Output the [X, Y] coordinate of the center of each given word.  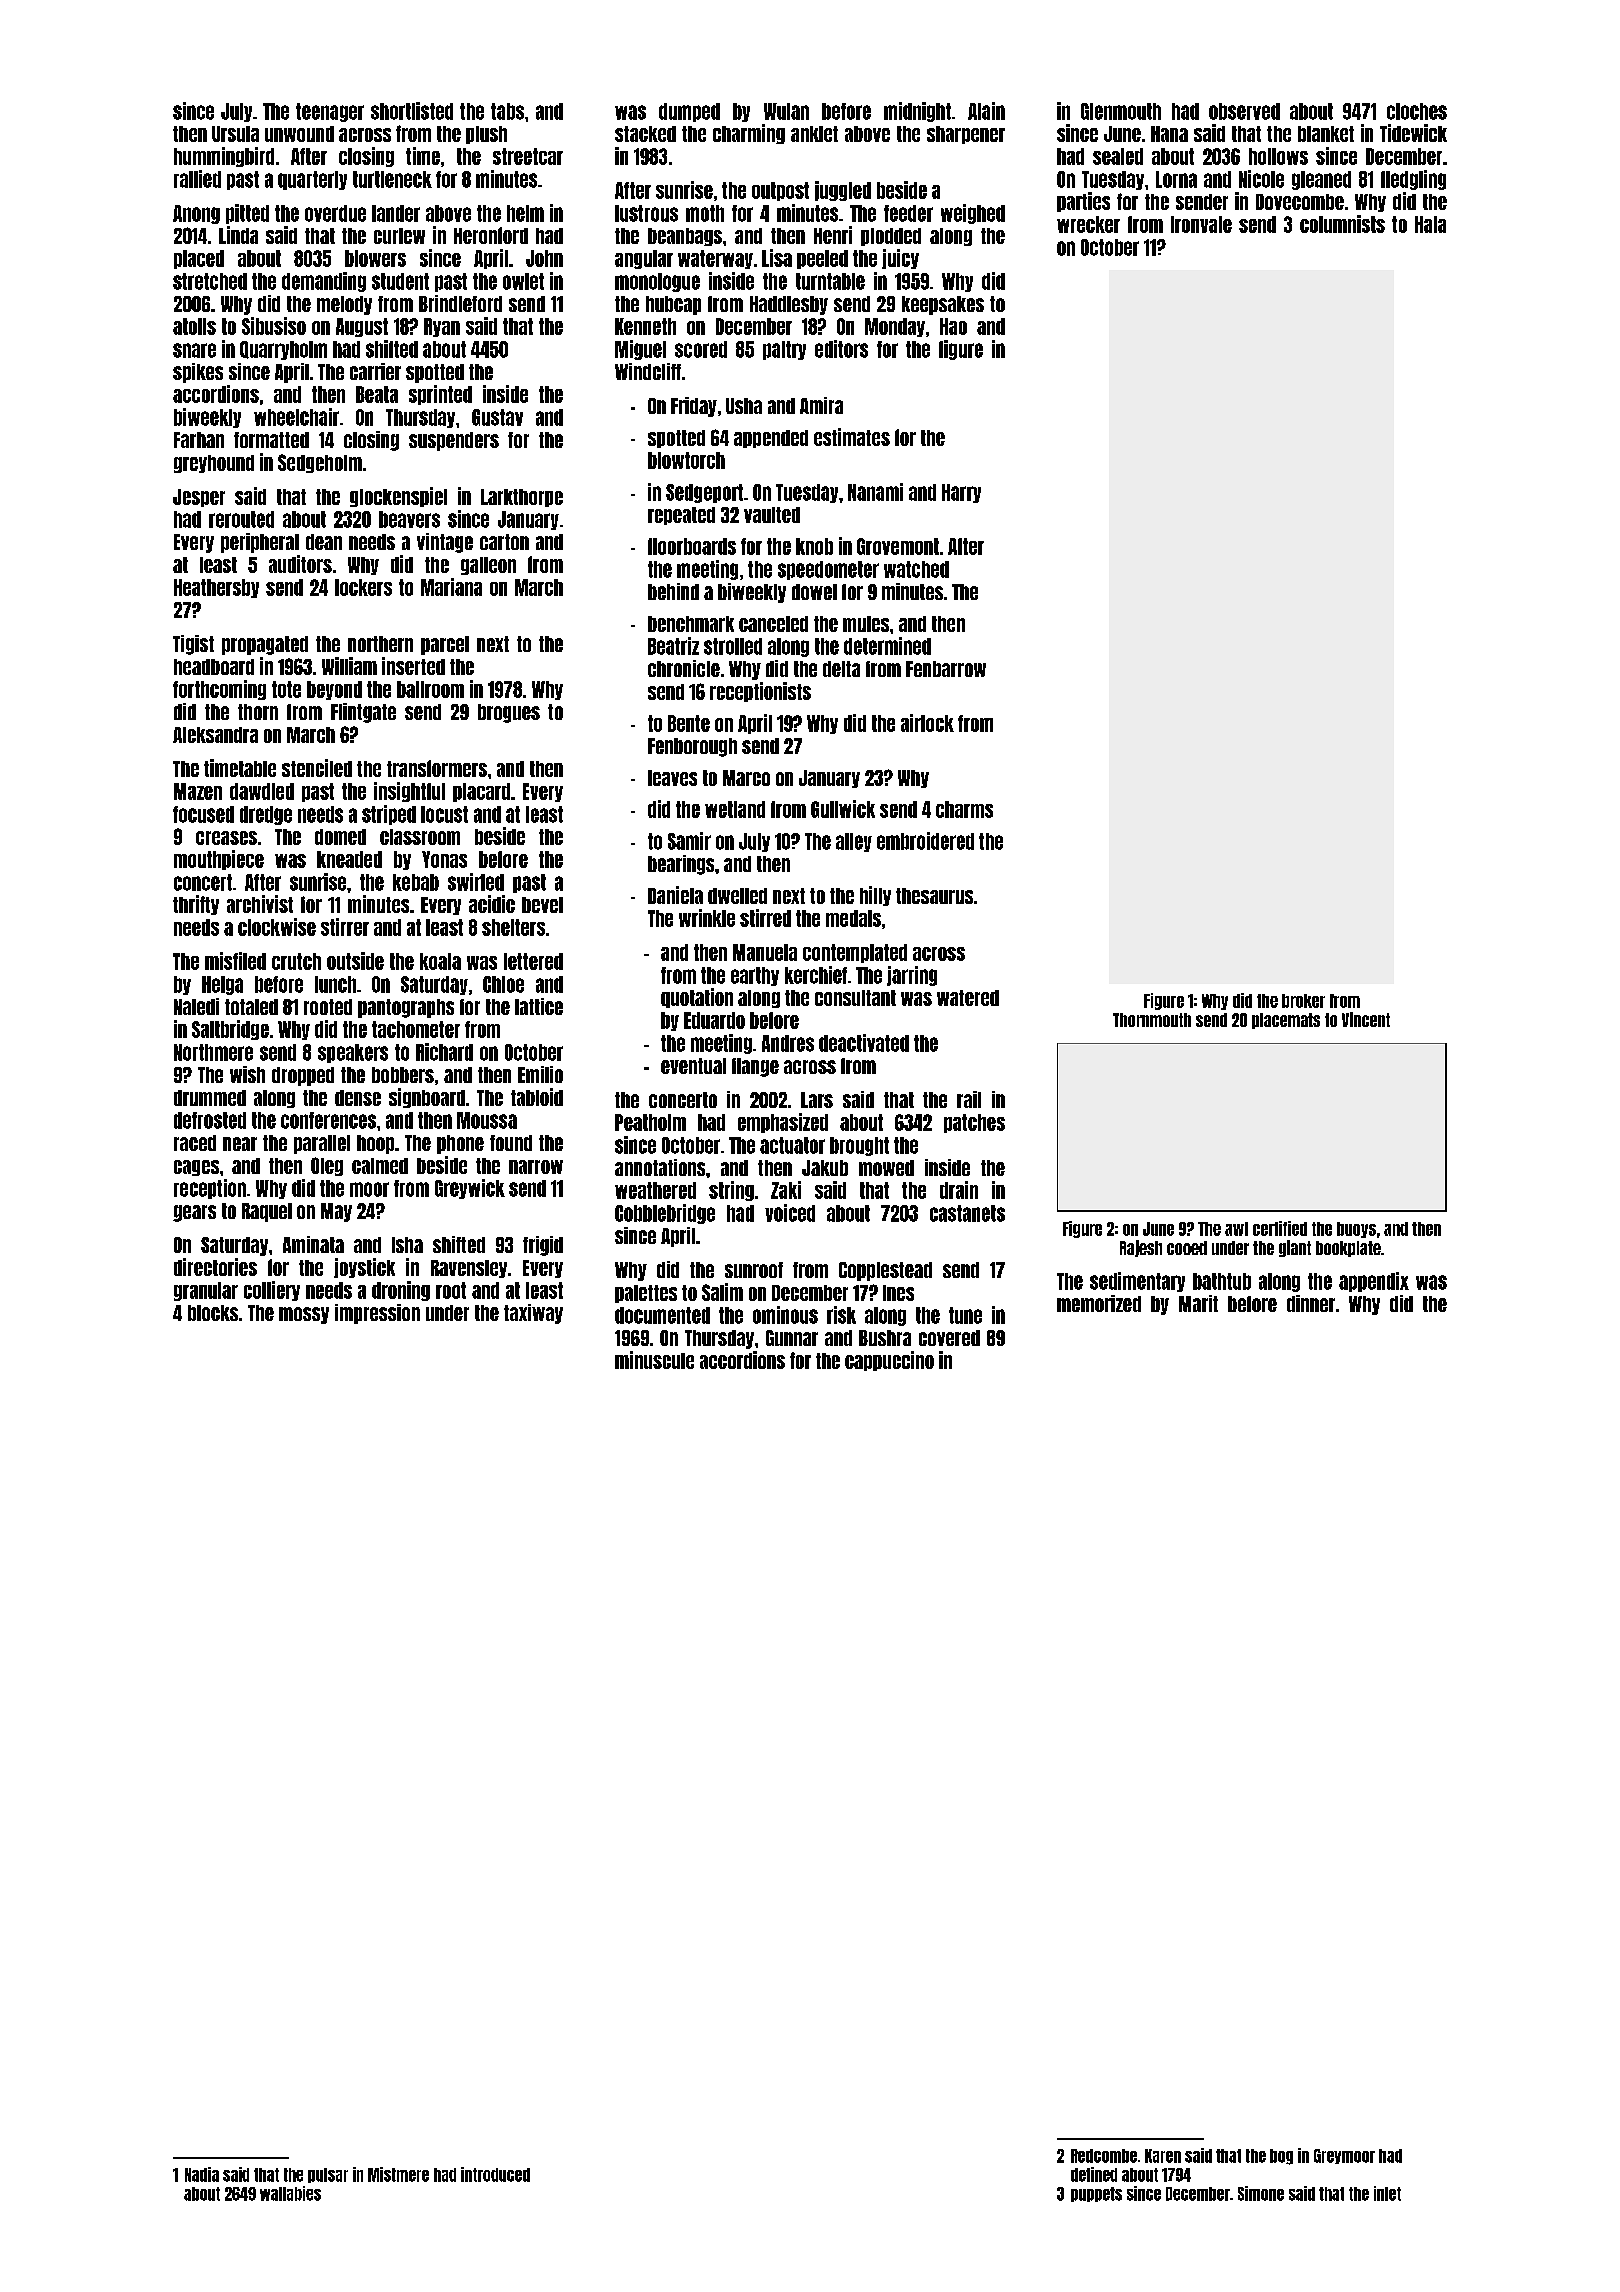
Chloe [503, 984]
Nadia [202, 2174]
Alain [986, 111]
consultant [855, 998]
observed [1244, 111]
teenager [330, 112]
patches [974, 1123]
